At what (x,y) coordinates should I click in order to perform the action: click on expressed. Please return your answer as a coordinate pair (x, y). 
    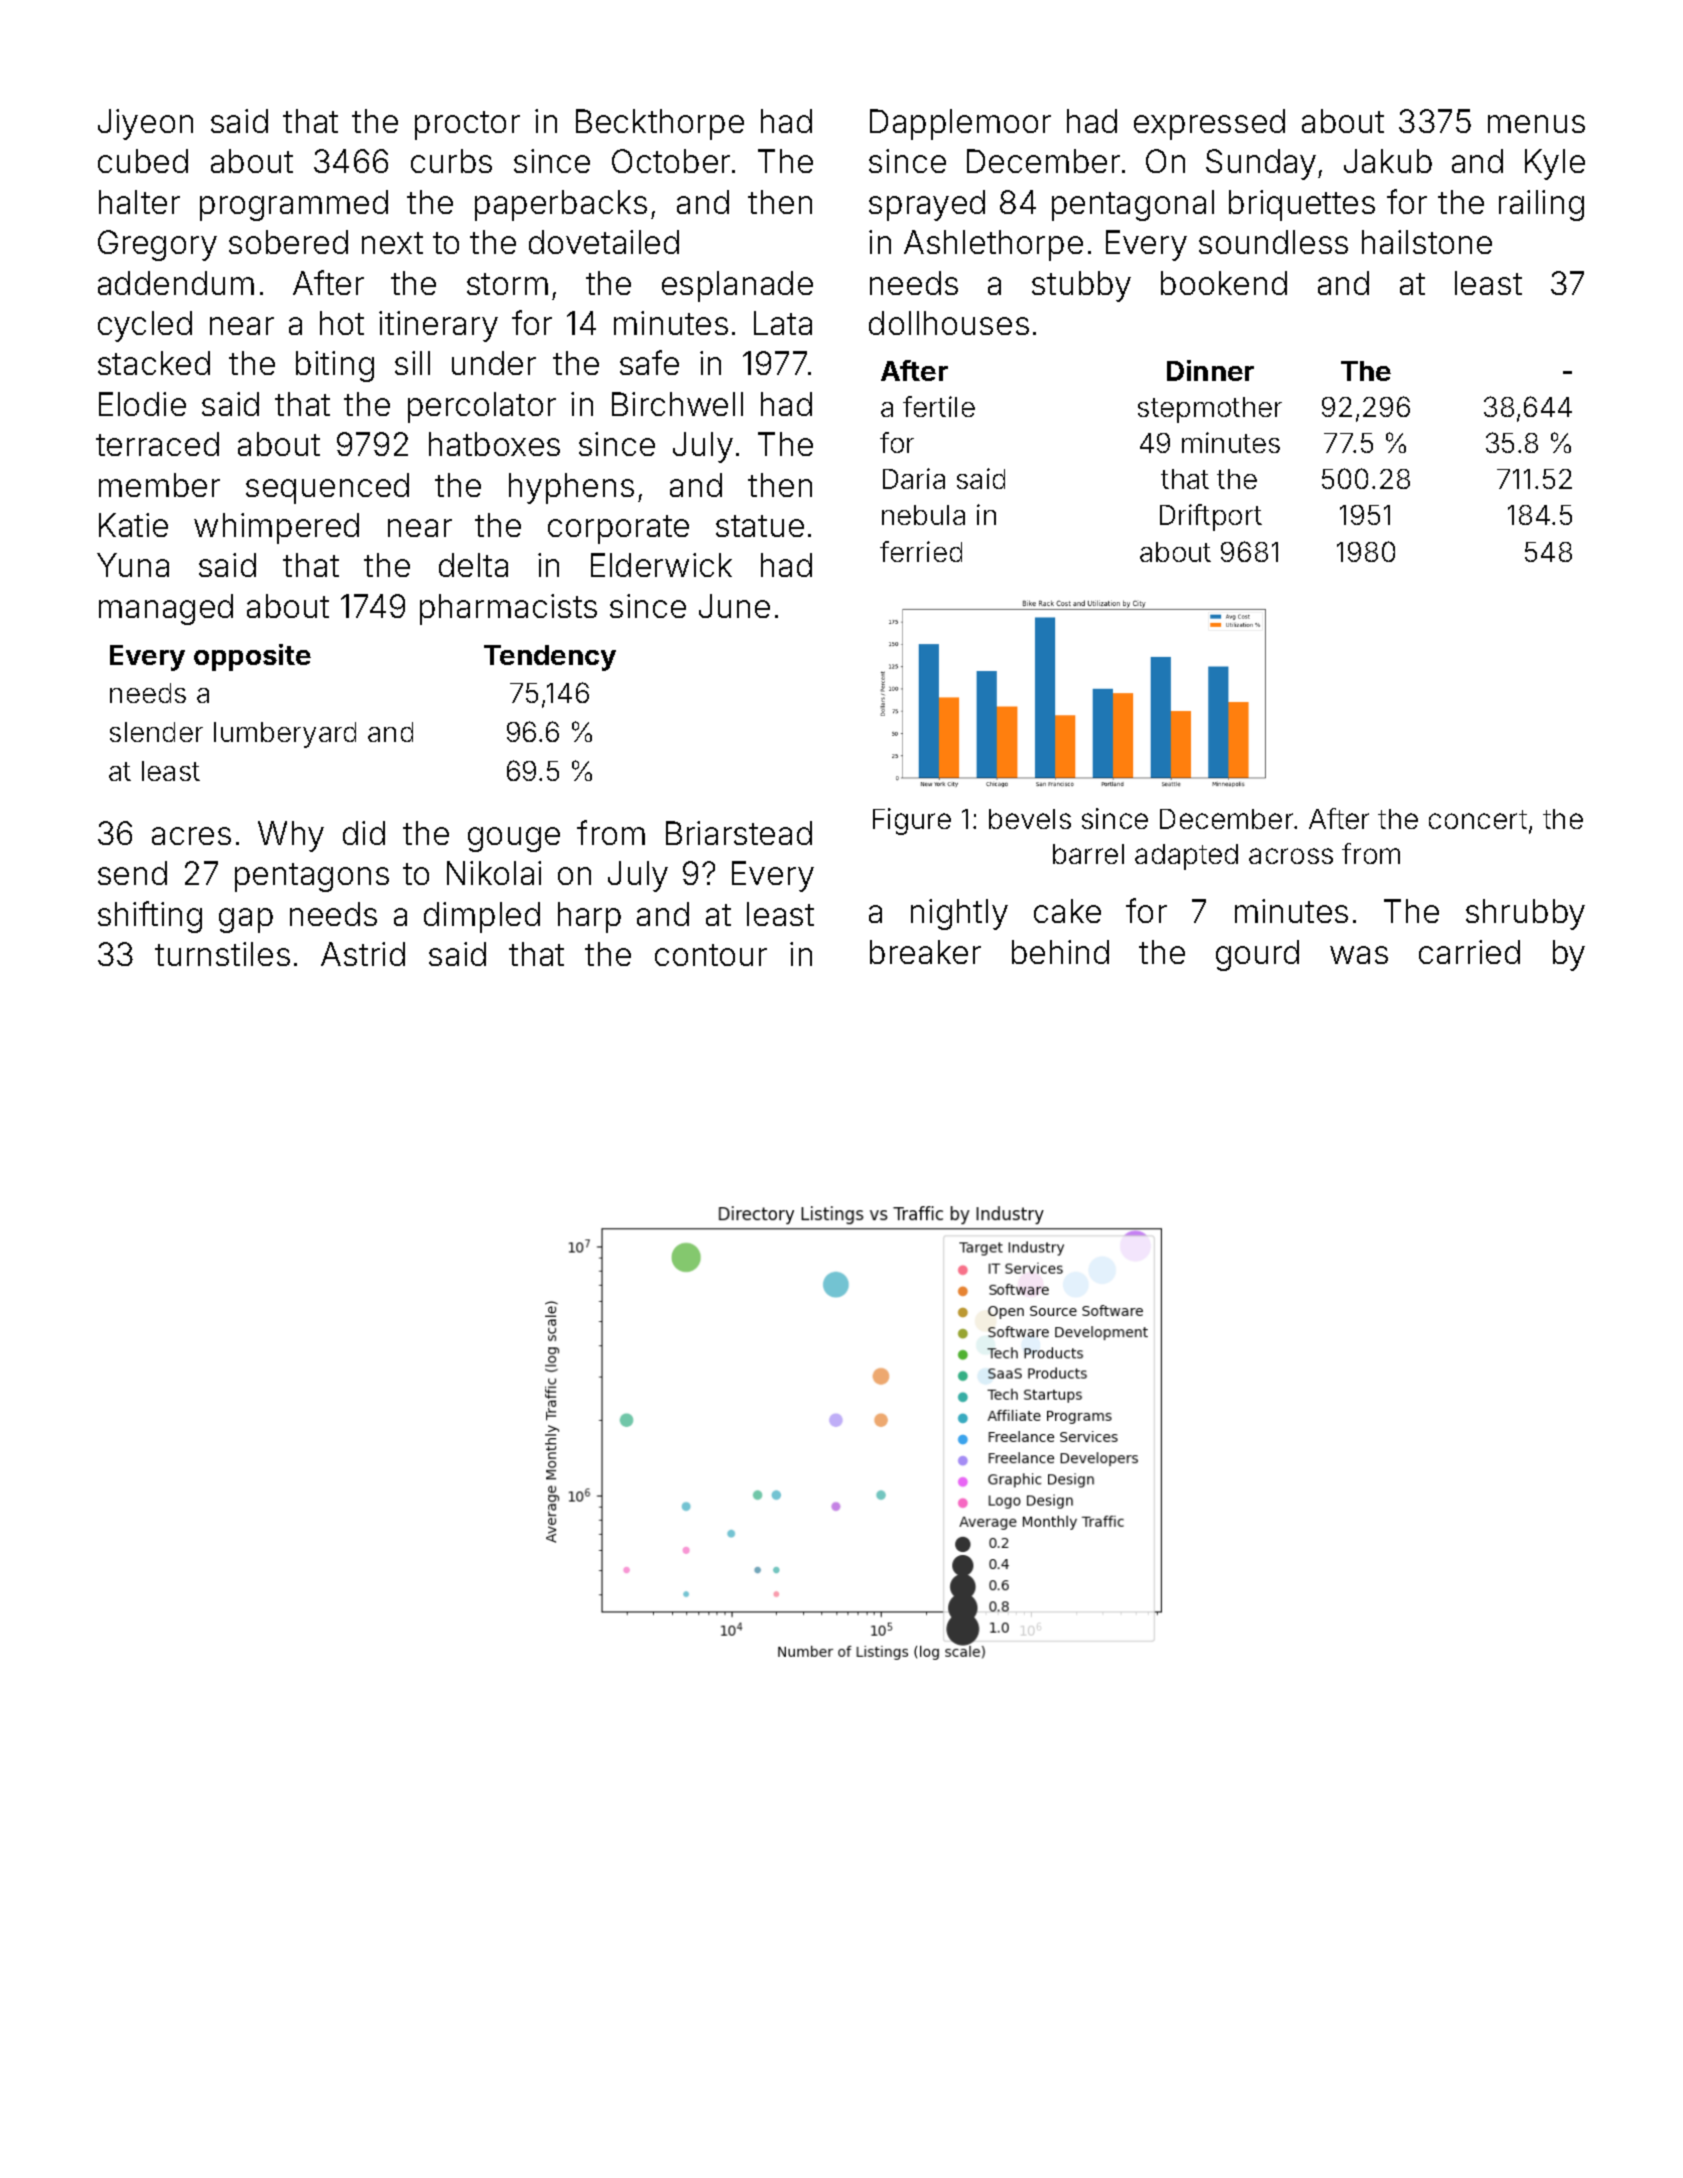
    Looking at the image, I should click on (1209, 124).
